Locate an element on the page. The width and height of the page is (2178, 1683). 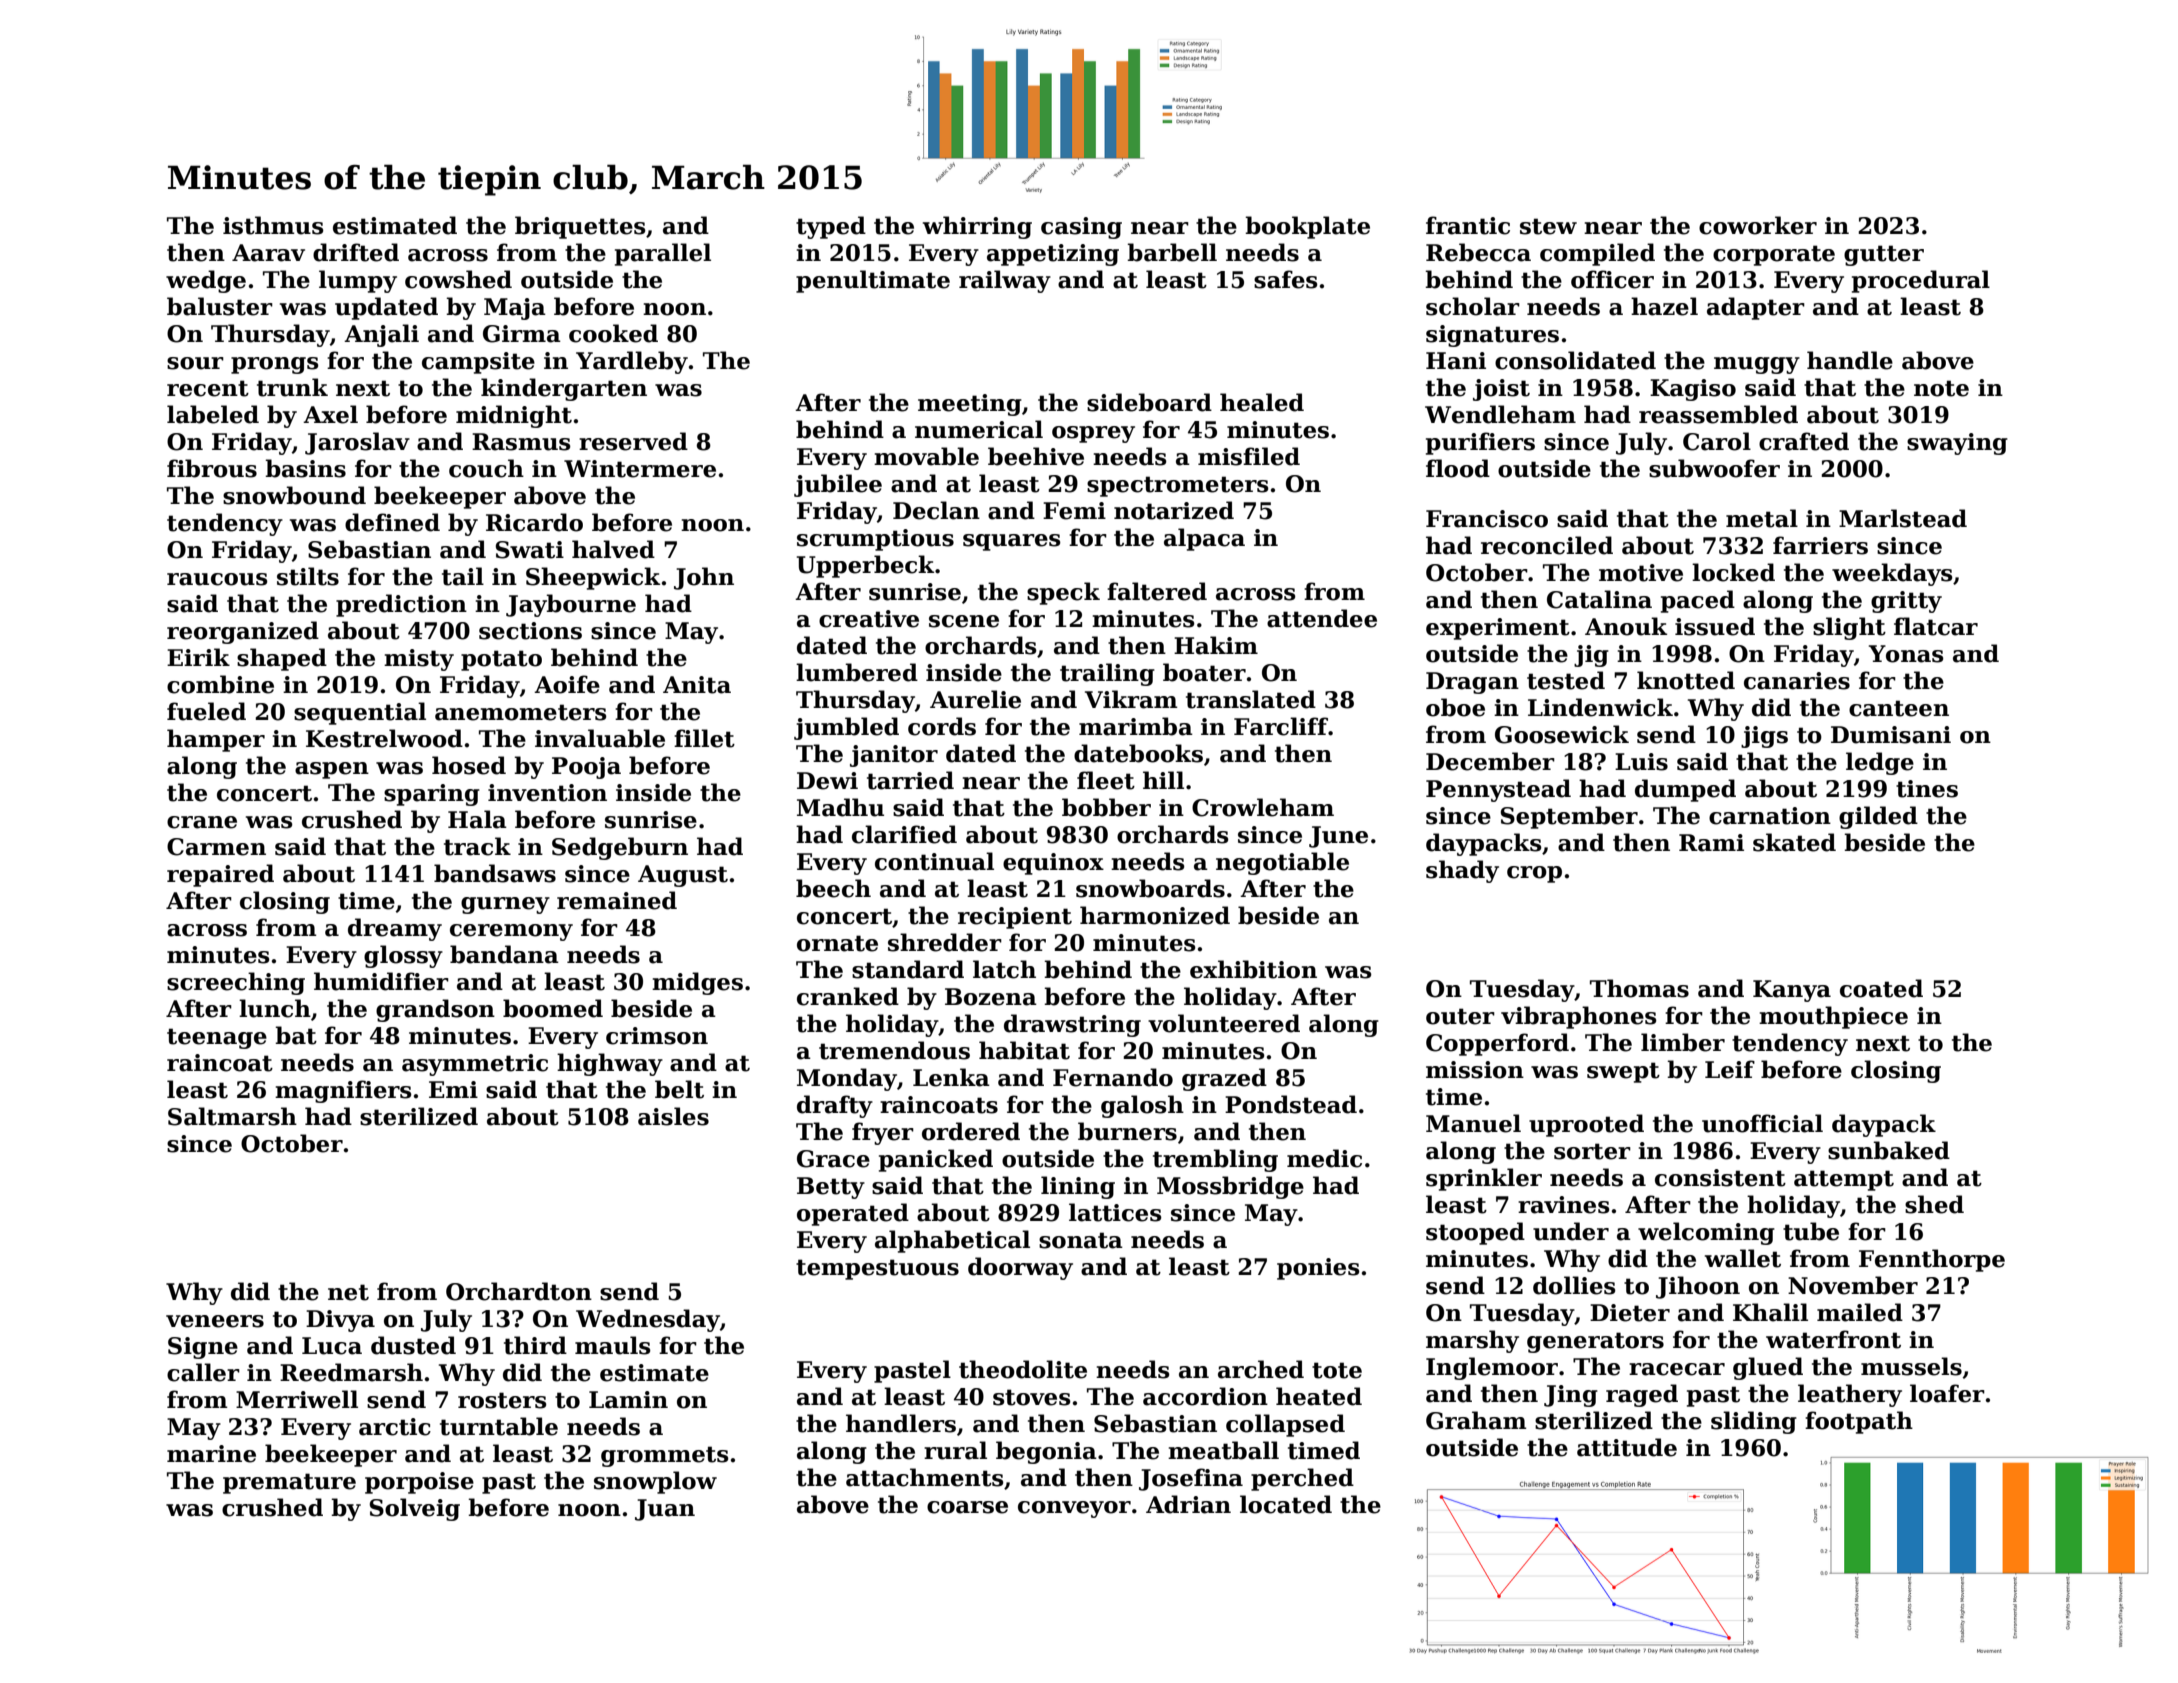
railway is located at coordinates (1005, 281).
